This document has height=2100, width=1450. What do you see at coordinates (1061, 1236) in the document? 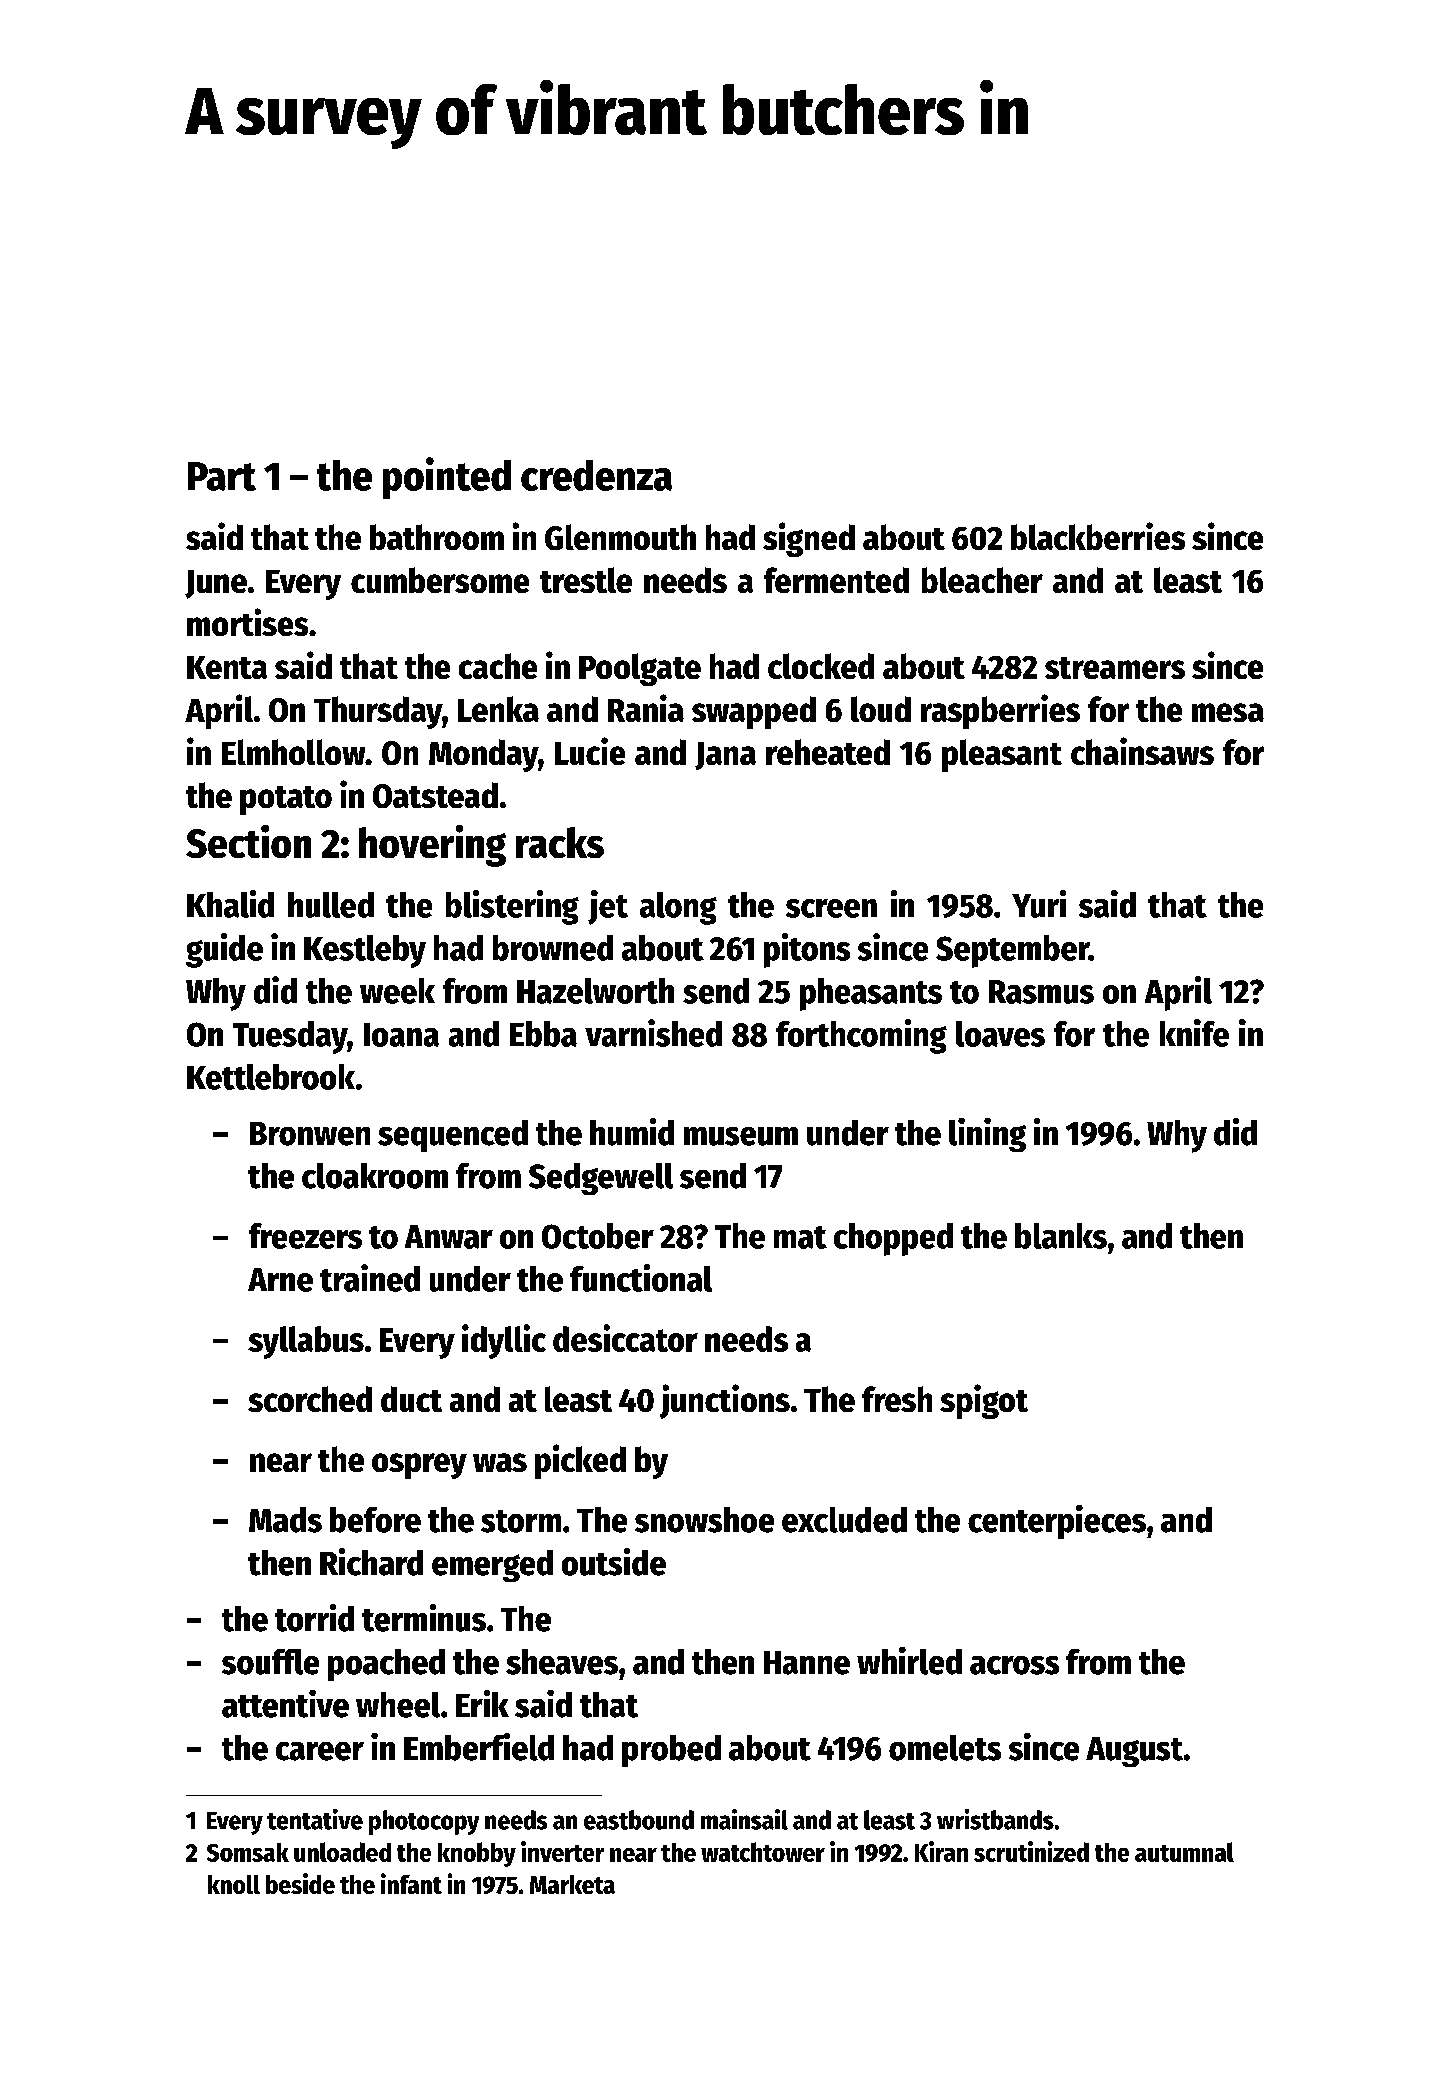
I see `blanks` at bounding box center [1061, 1236].
